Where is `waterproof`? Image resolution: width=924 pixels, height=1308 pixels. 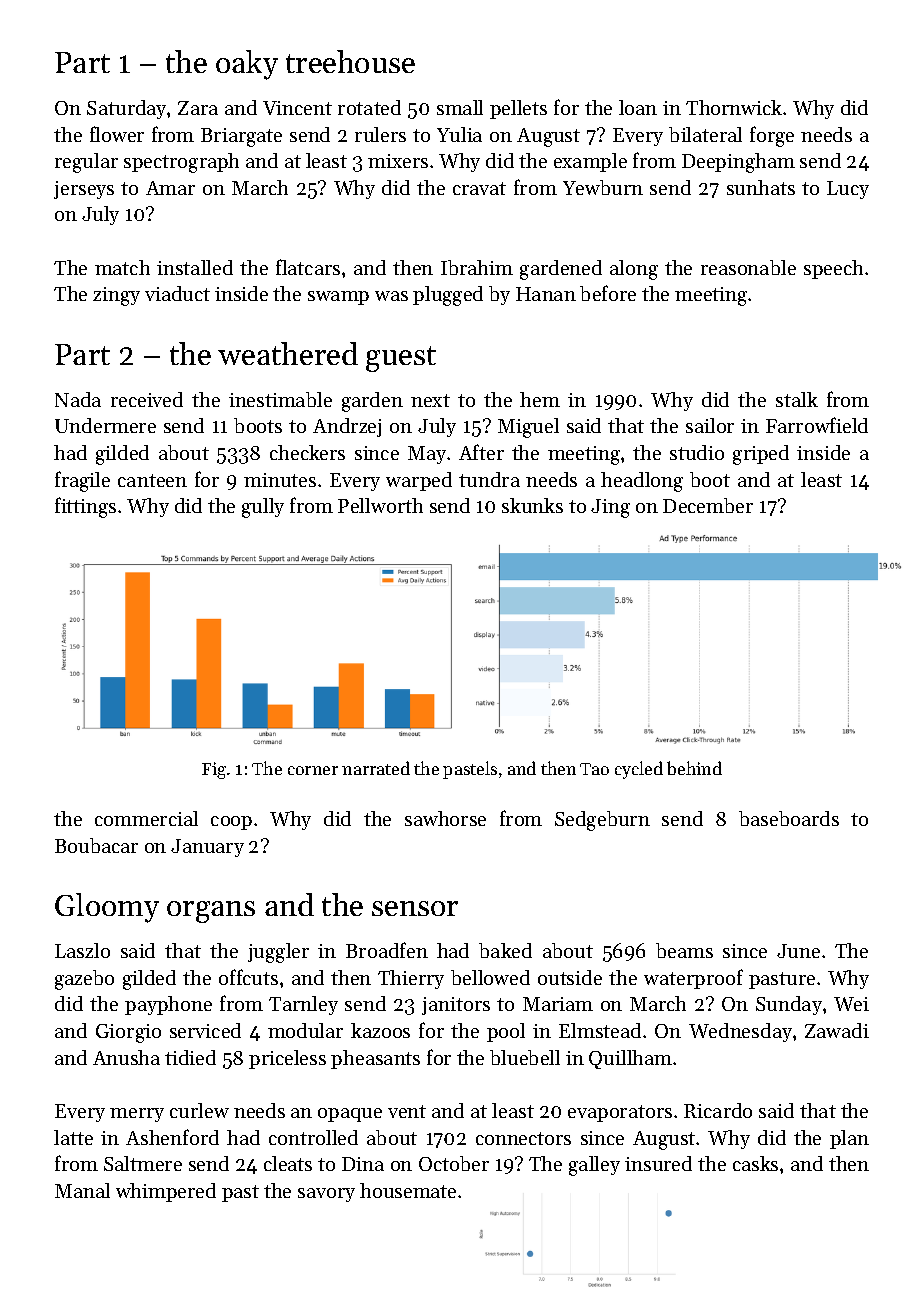 waterproof is located at coordinates (693, 979).
